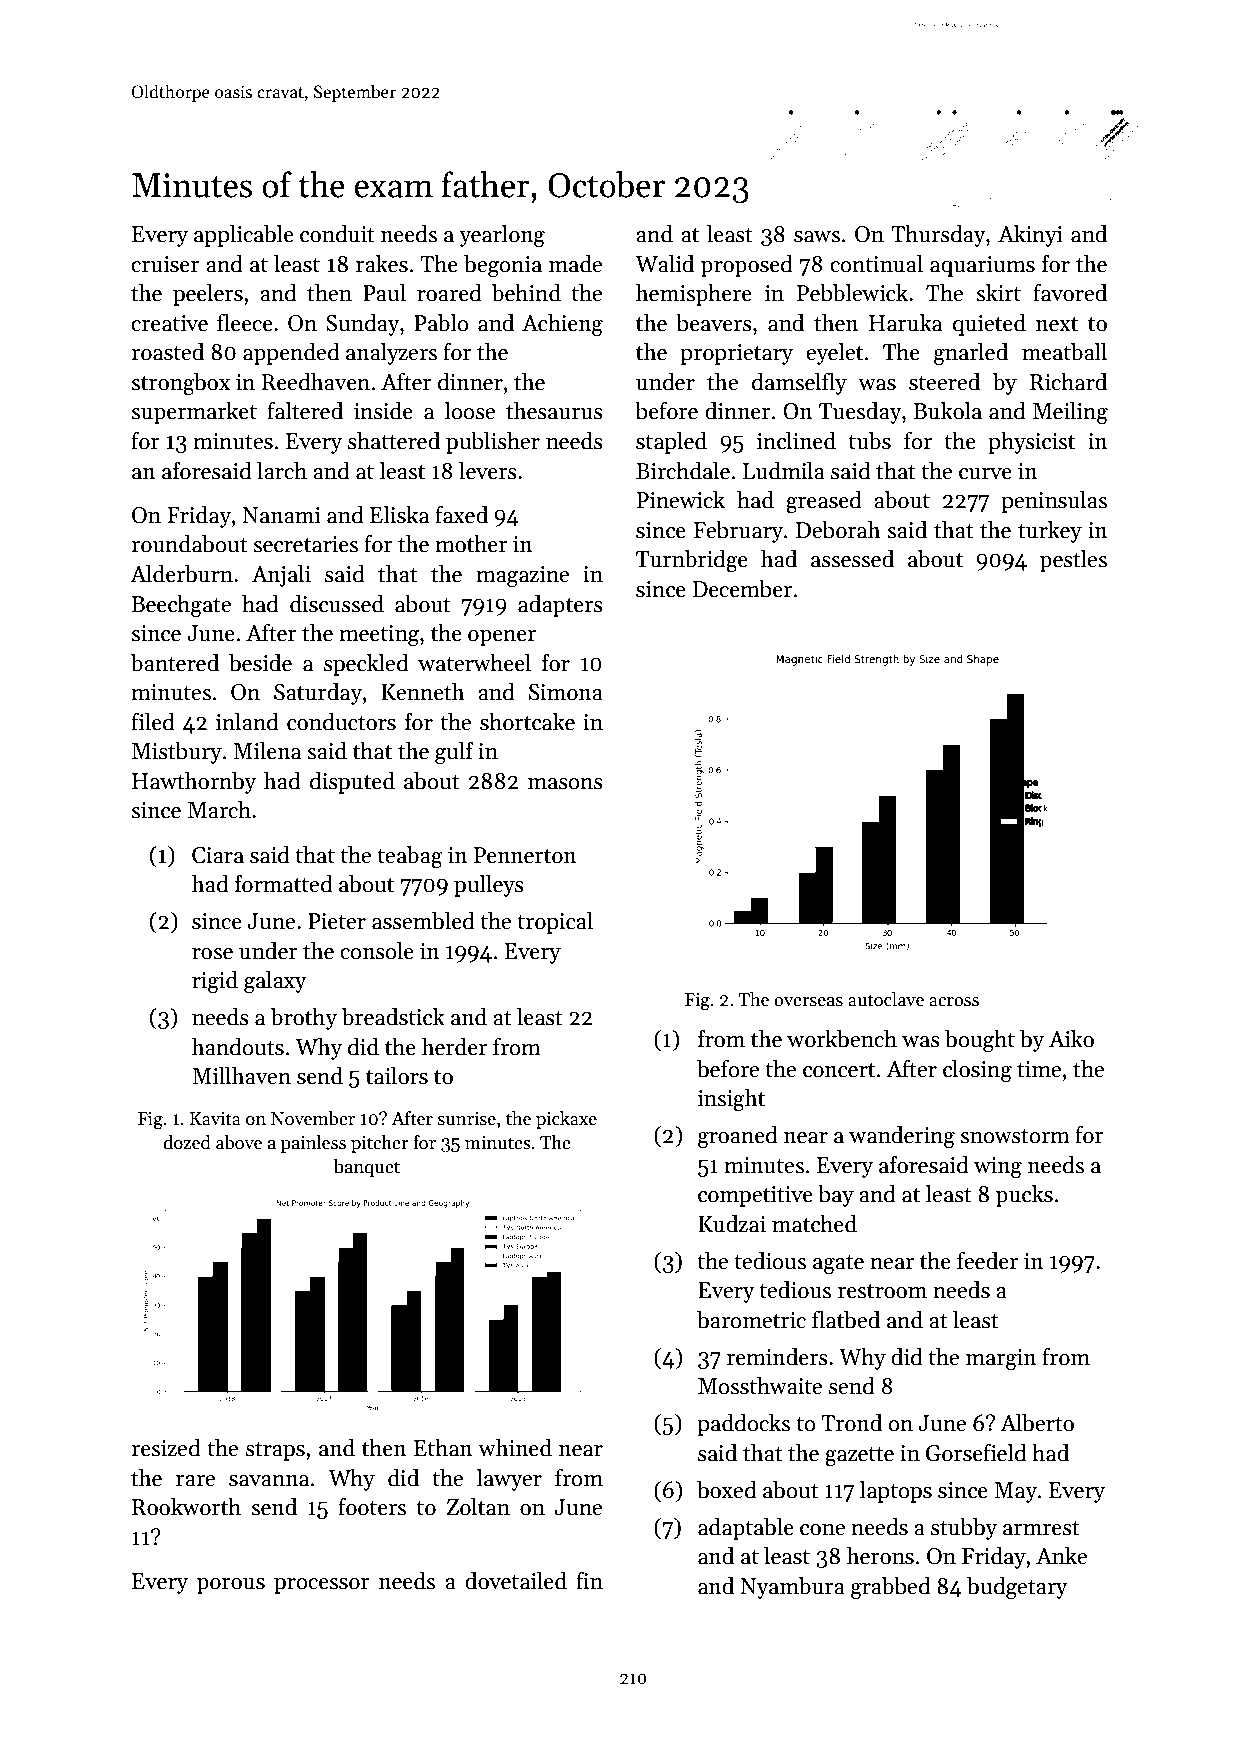 Image resolution: width=1239 pixels, height=1753 pixels. I want to click on formatted, so click(284, 884).
